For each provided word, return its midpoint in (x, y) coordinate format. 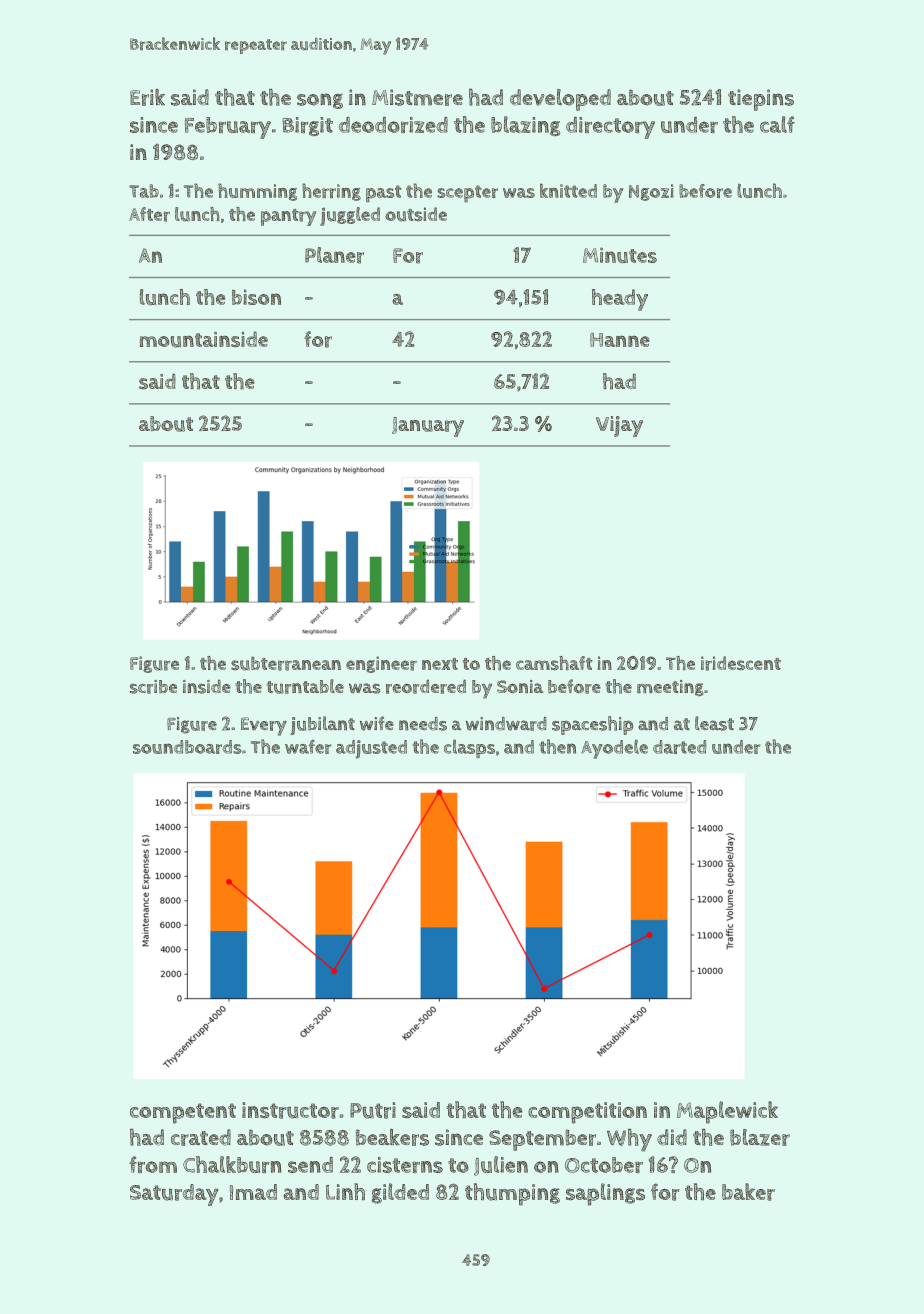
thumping (512, 1194)
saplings (605, 1194)
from (153, 1164)
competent (183, 1113)
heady (620, 300)
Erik (147, 97)
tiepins (761, 100)
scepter (467, 194)
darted (679, 747)
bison (256, 297)
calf (777, 124)
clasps (469, 748)
